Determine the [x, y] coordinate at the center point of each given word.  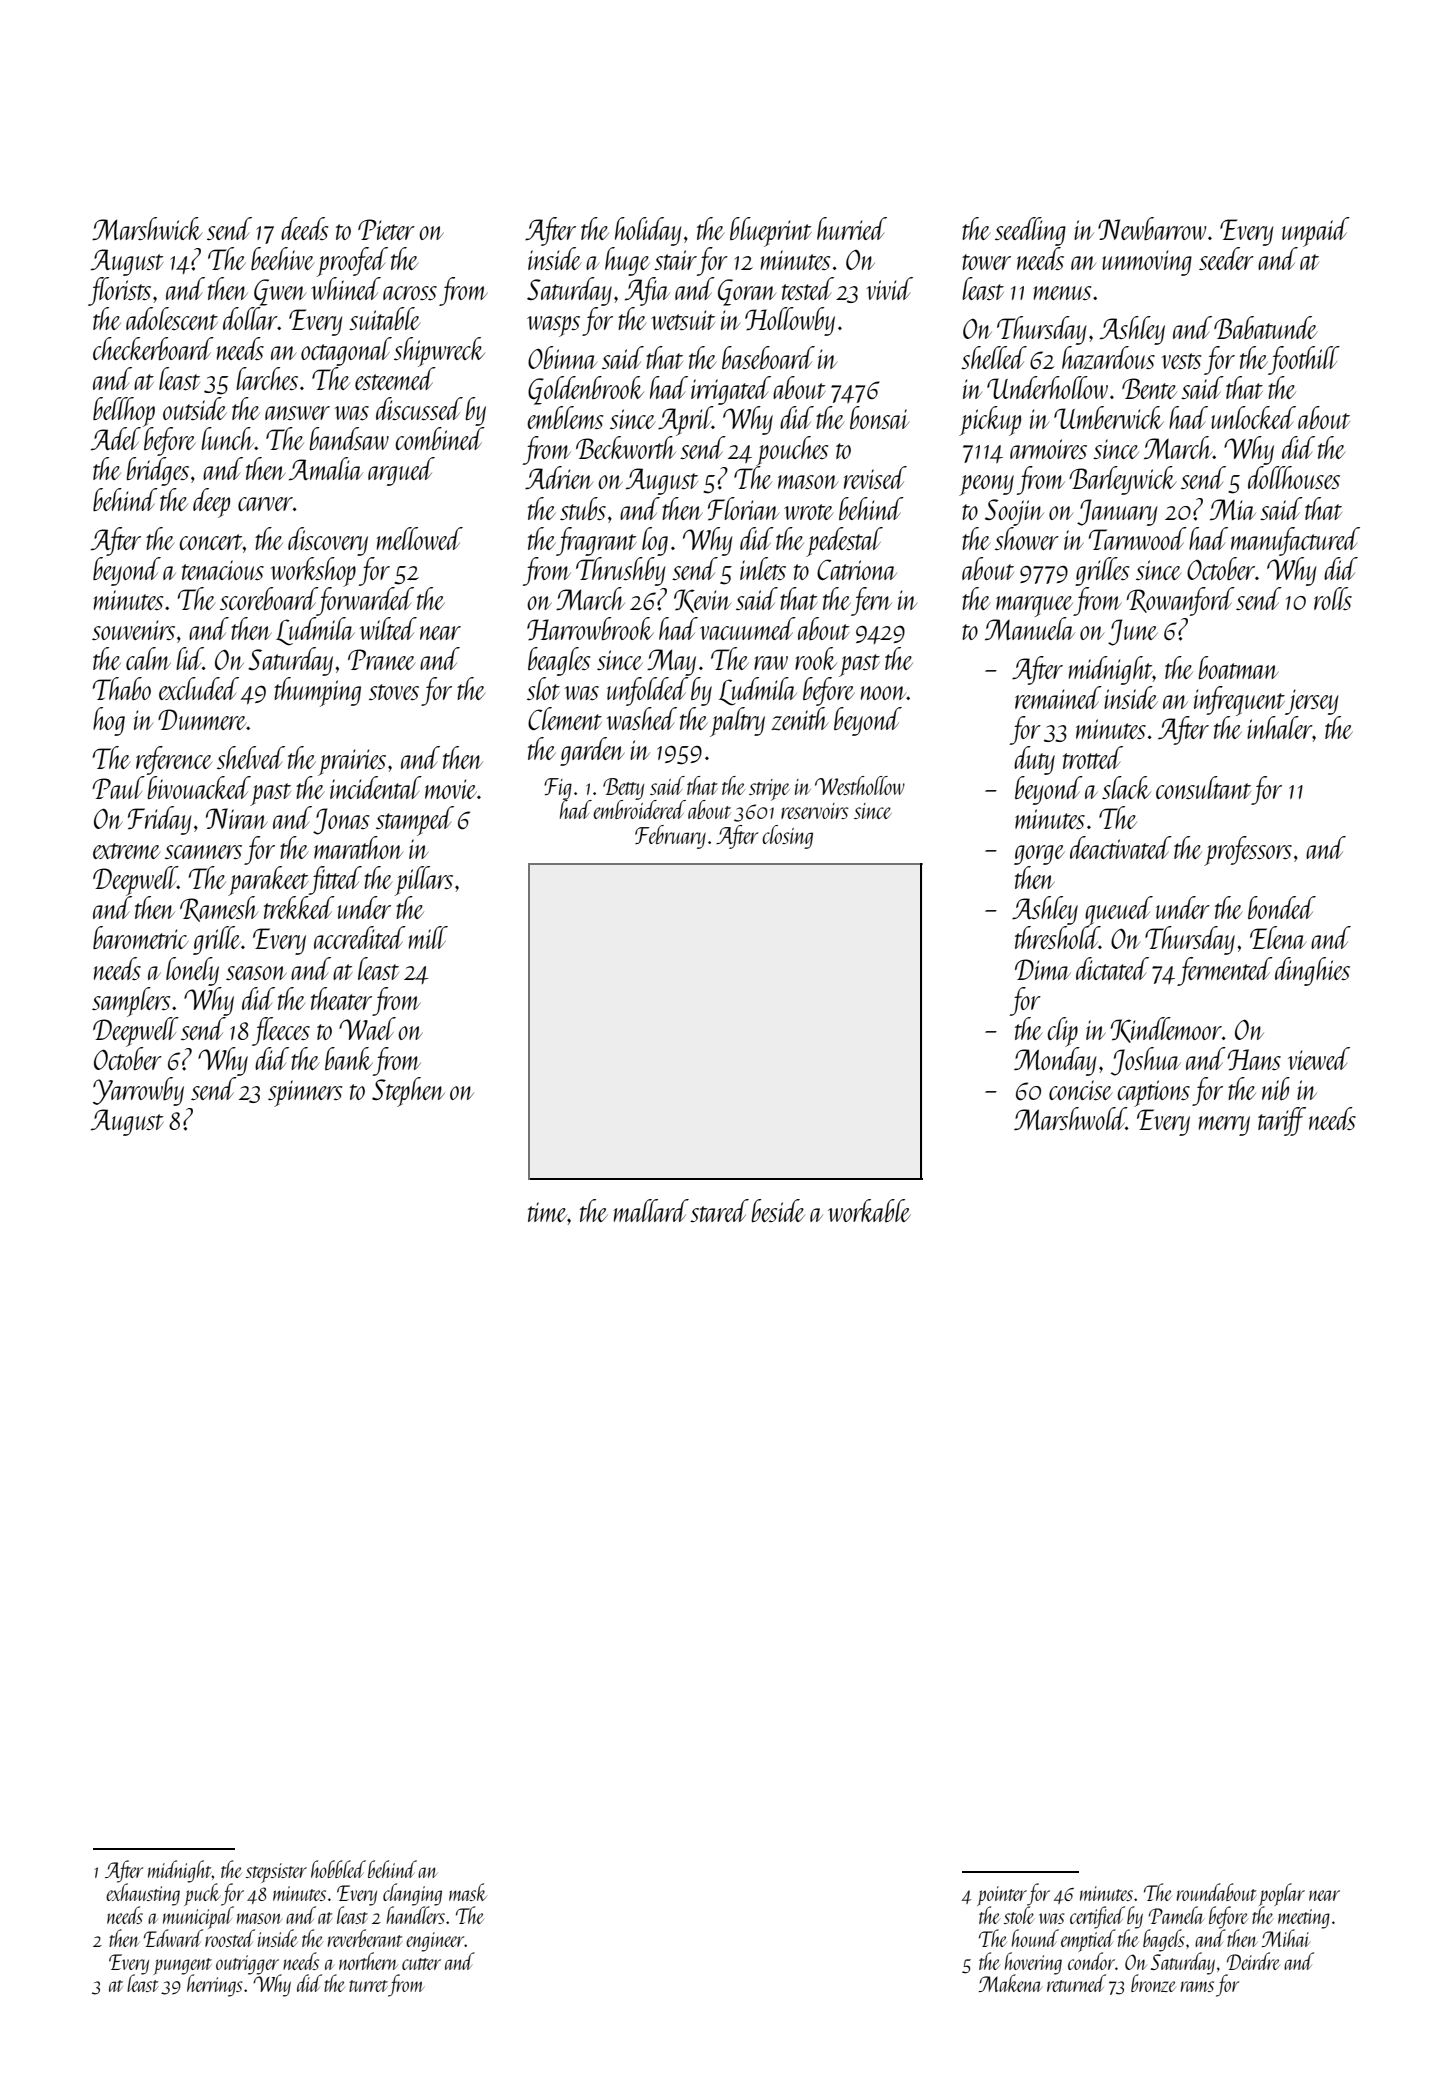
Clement [565, 718]
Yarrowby [138, 1091]
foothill [1304, 360]
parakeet [268, 881]
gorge [1039, 855]
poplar [1282, 1894]
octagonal [346, 351]
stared [719, 1210]
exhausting [143, 1894]
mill [428, 937]
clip [1063, 1032]
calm [148, 658]
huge [627, 261]
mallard [651, 1210]
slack [1126, 787]
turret [368, 1986]
